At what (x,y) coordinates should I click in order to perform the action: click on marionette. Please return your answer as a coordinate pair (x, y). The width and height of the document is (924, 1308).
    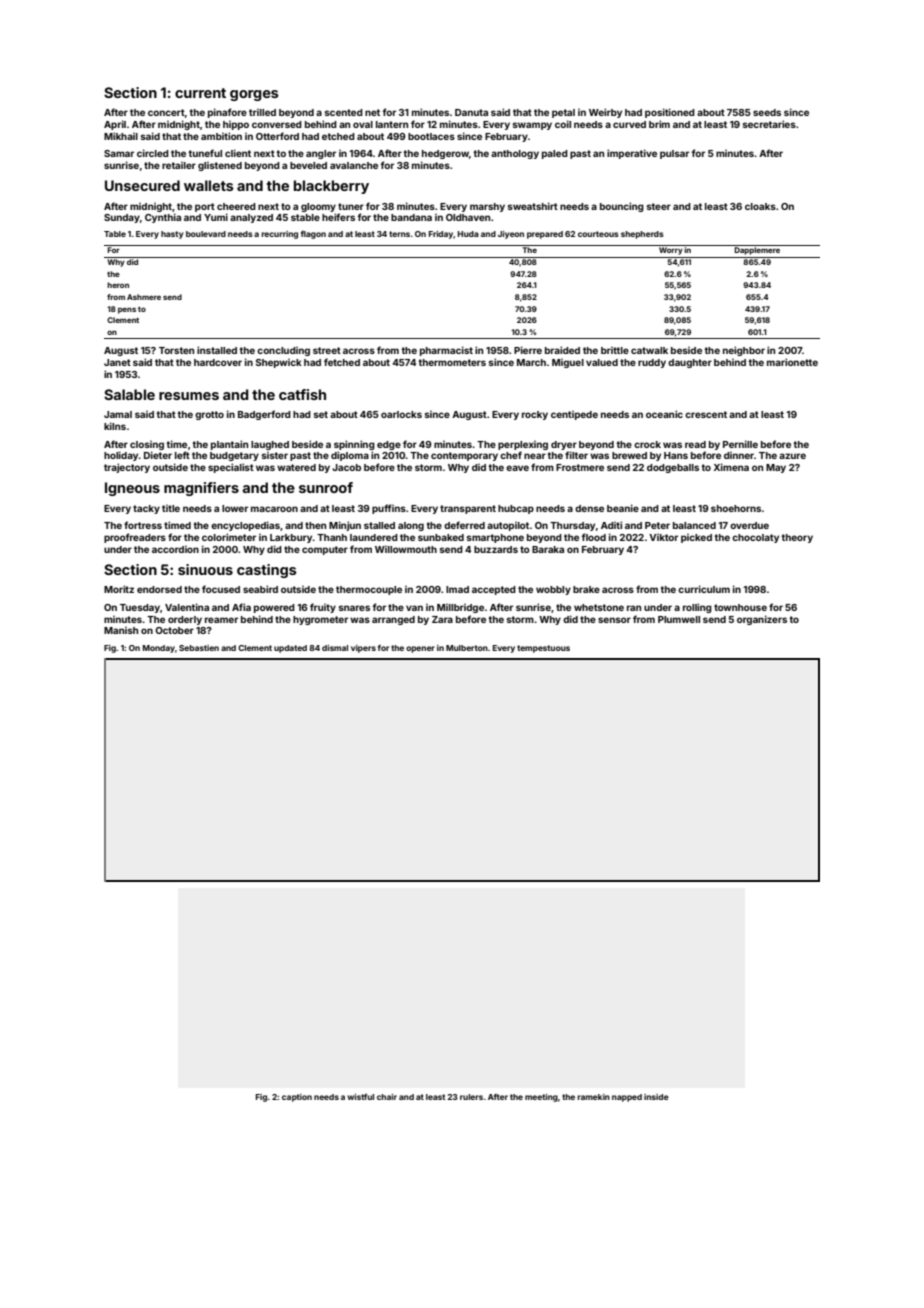
    Looking at the image, I should click on (792, 362).
